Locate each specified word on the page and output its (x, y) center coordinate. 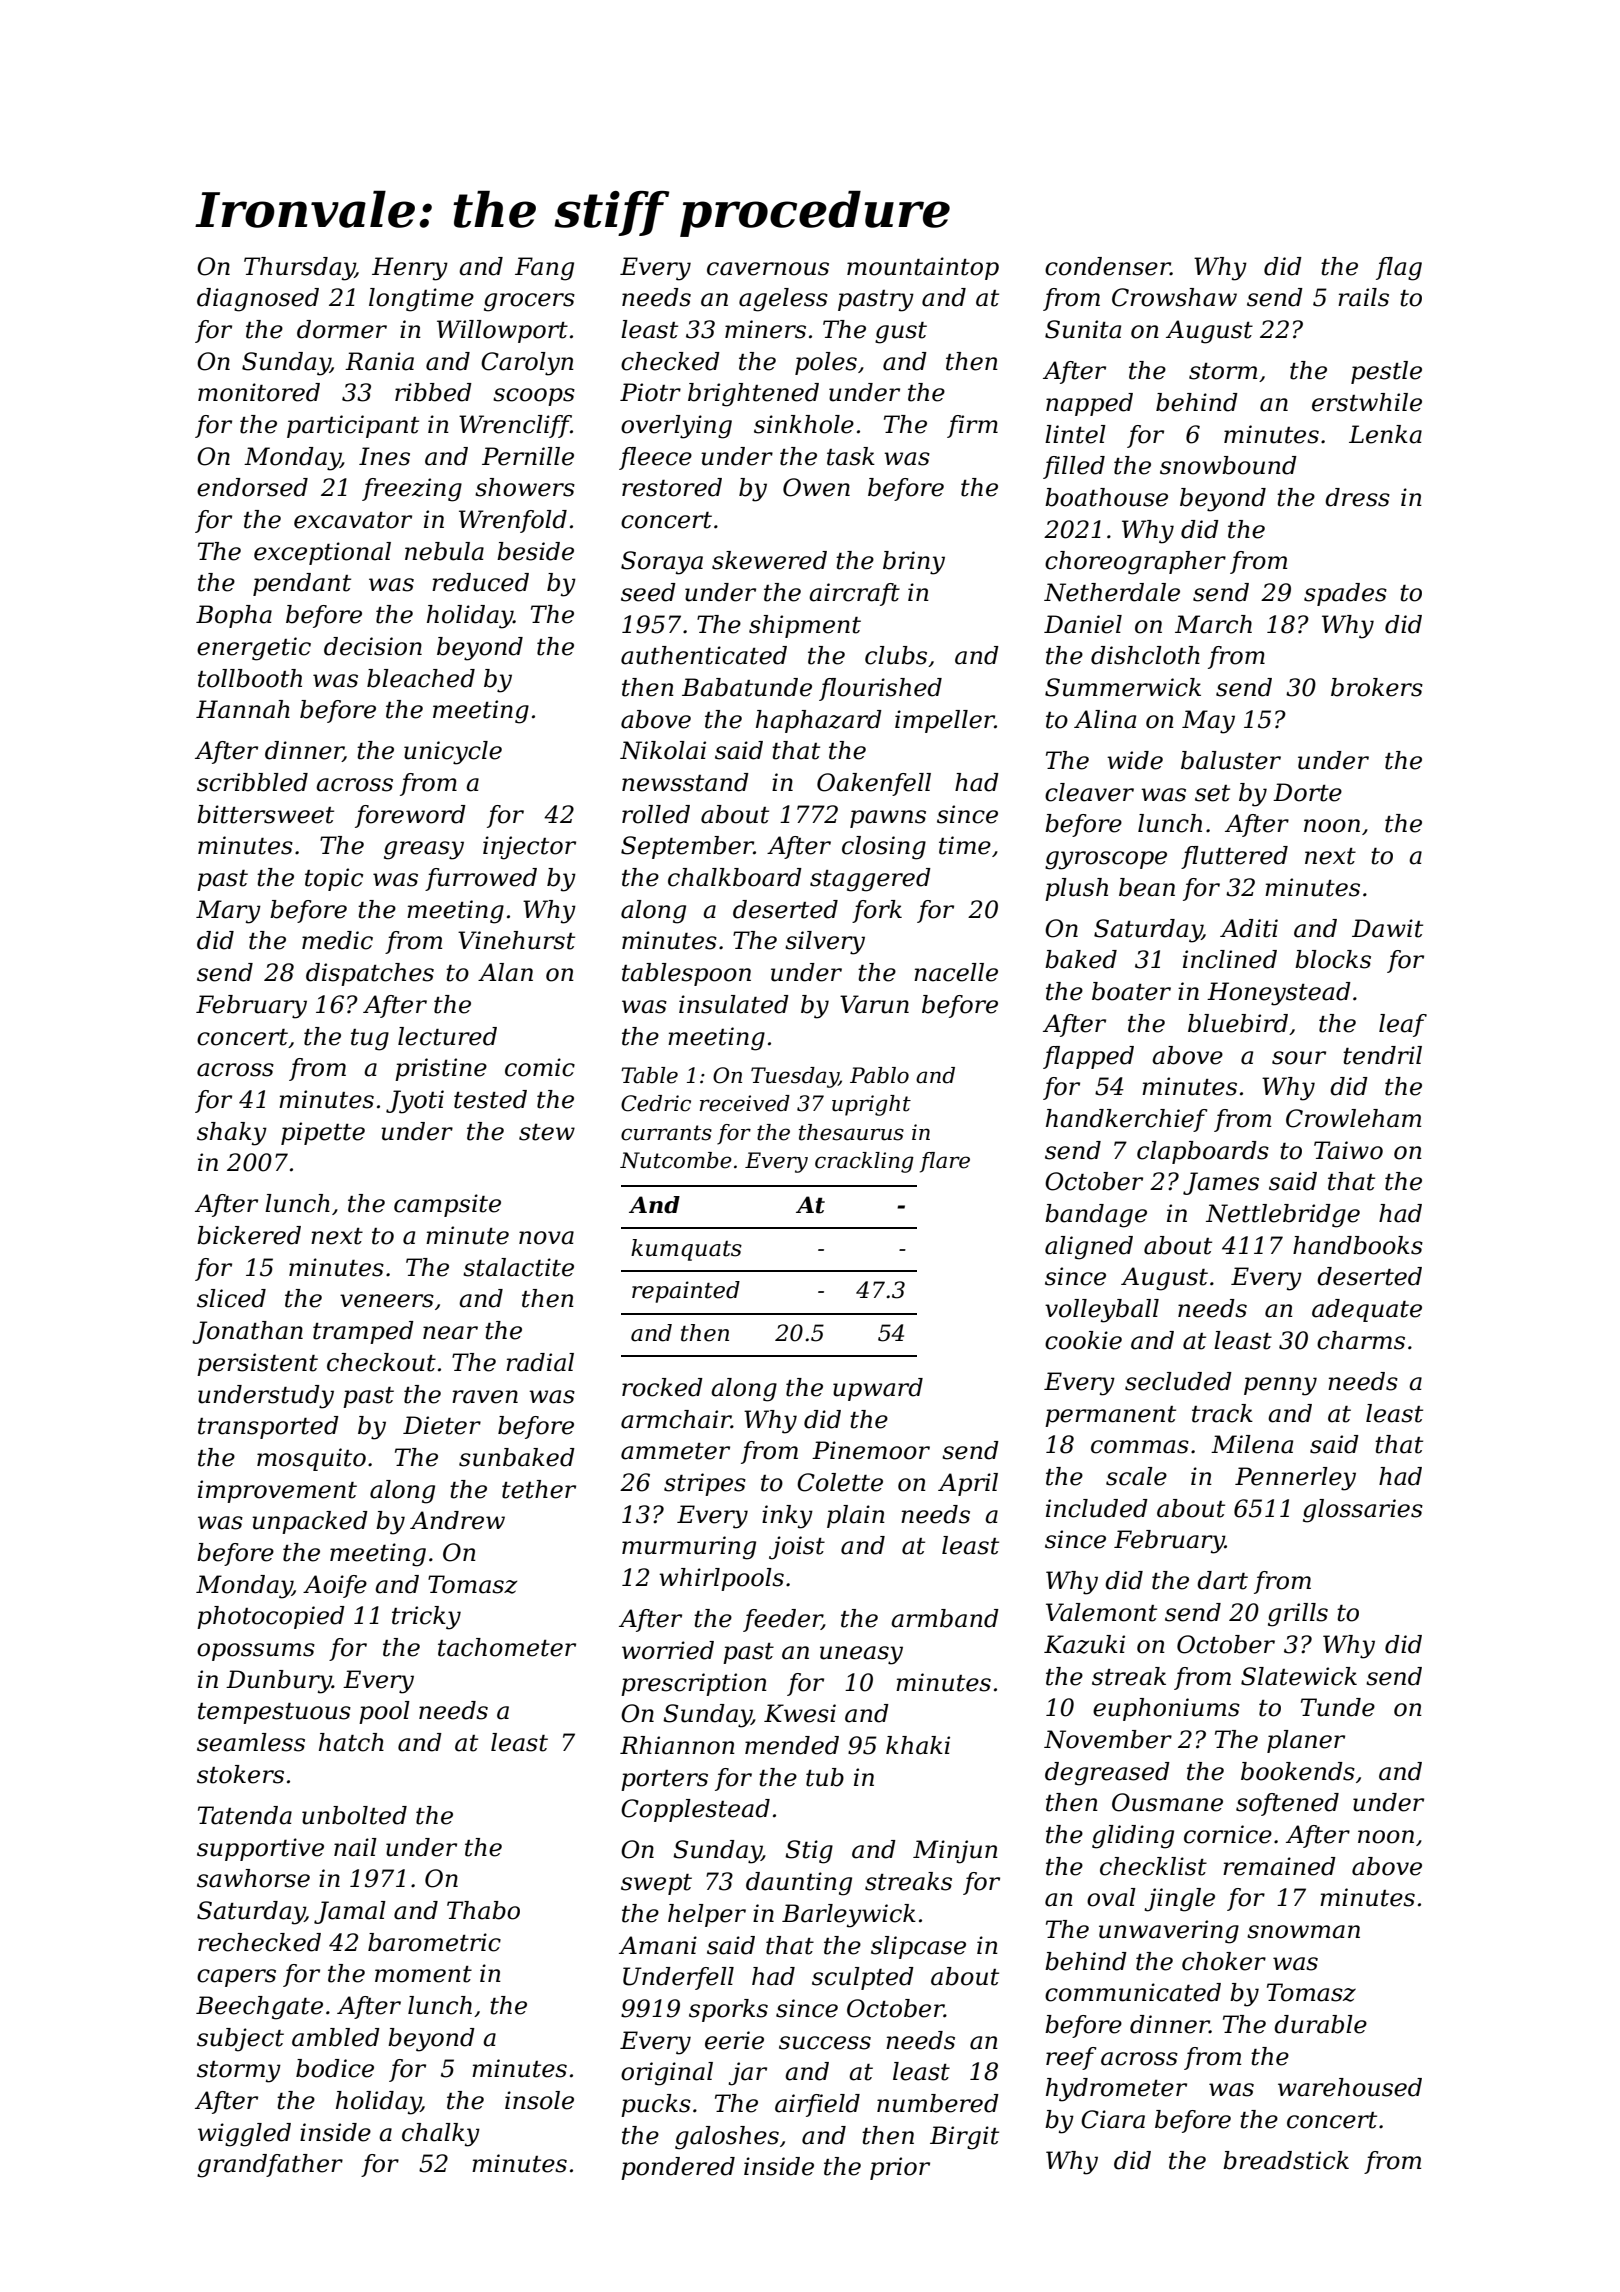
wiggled (244, 2135)
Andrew (457, 1520)
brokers (1377, 687)
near (450, 1333)
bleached (421, 678)
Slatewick (1299, 1676)
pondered (678, 2168)
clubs (896, 655)
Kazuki (1084, 1644)
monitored (259, 392)
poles (826, 363)
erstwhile (1367, 402)
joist (797, 1548)
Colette (840, 1482)
